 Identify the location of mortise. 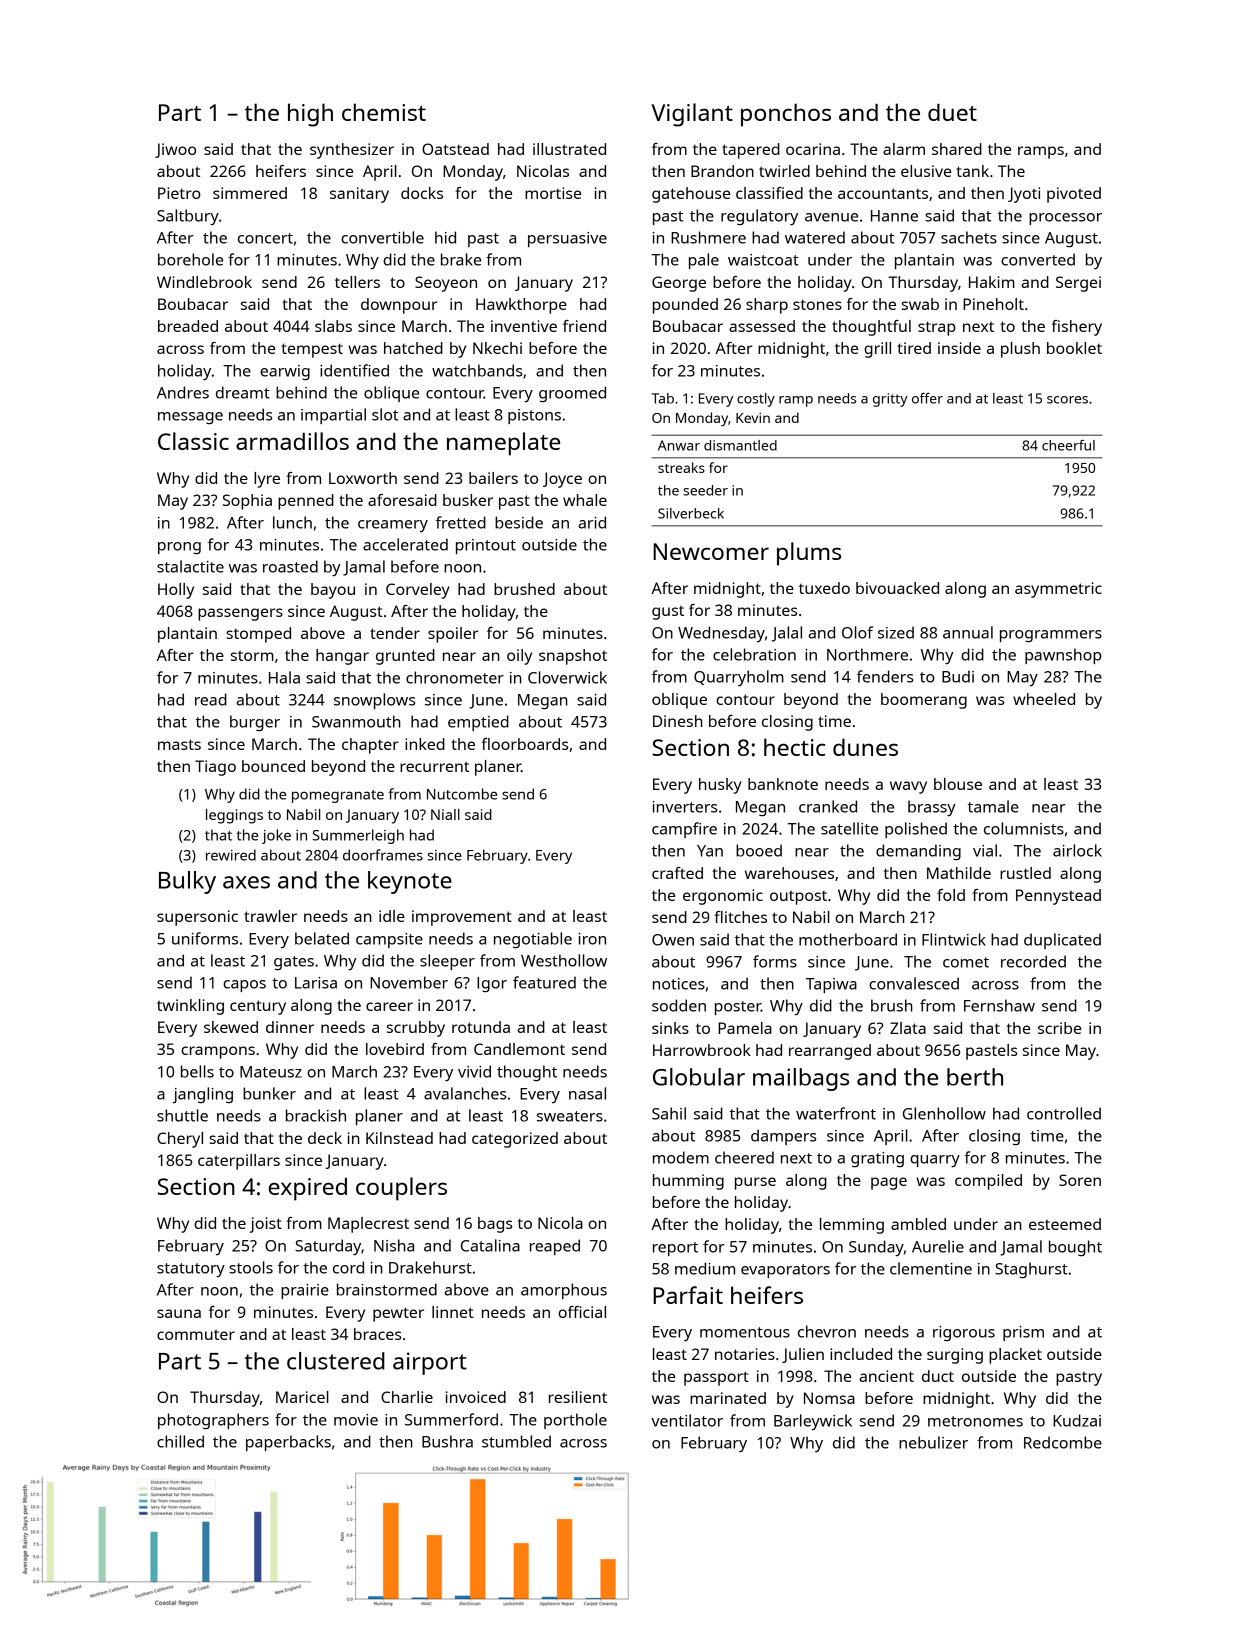
(553, 193).
